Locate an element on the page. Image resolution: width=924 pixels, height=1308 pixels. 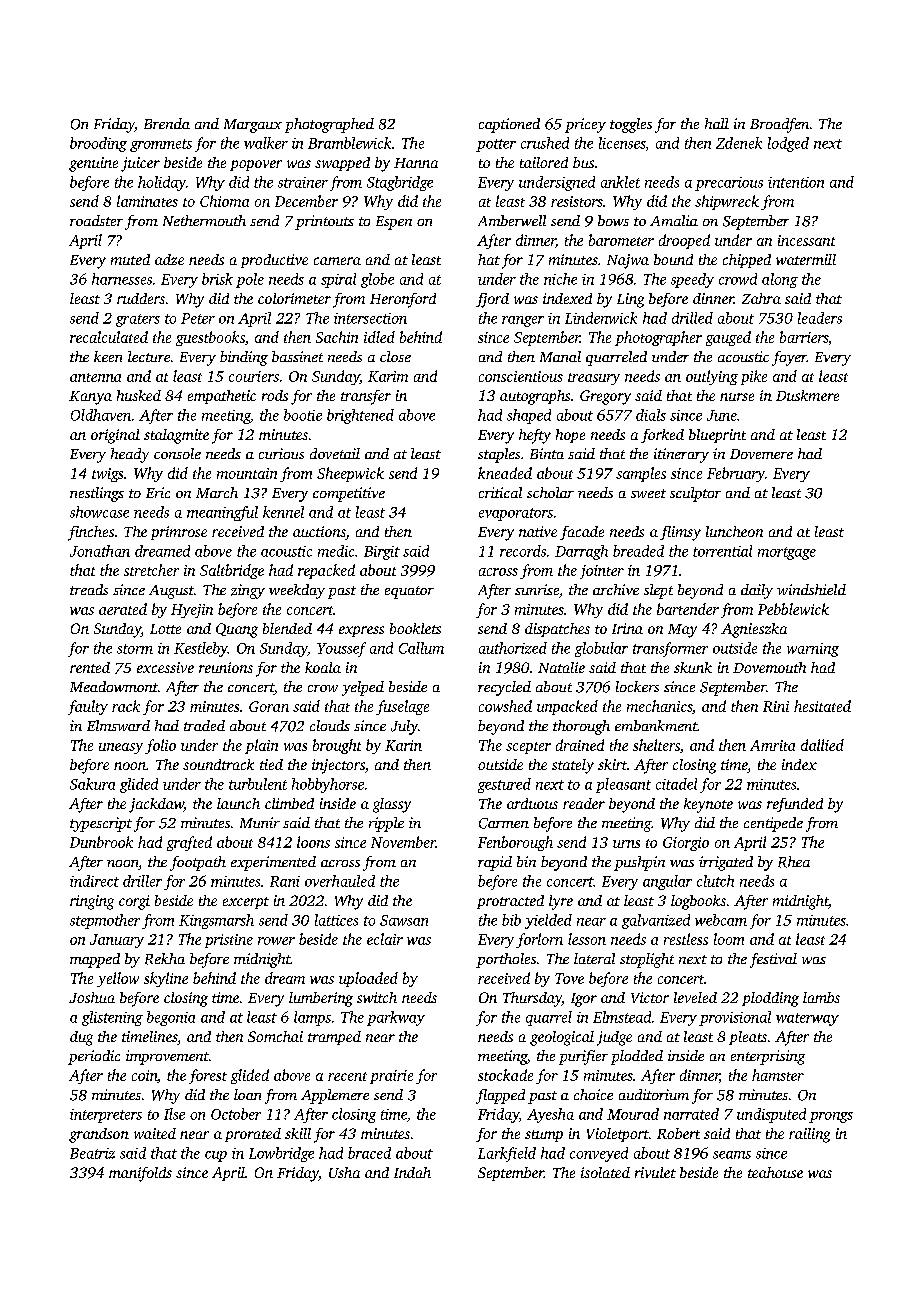
bassinet is located at coordinates (297, 356).
